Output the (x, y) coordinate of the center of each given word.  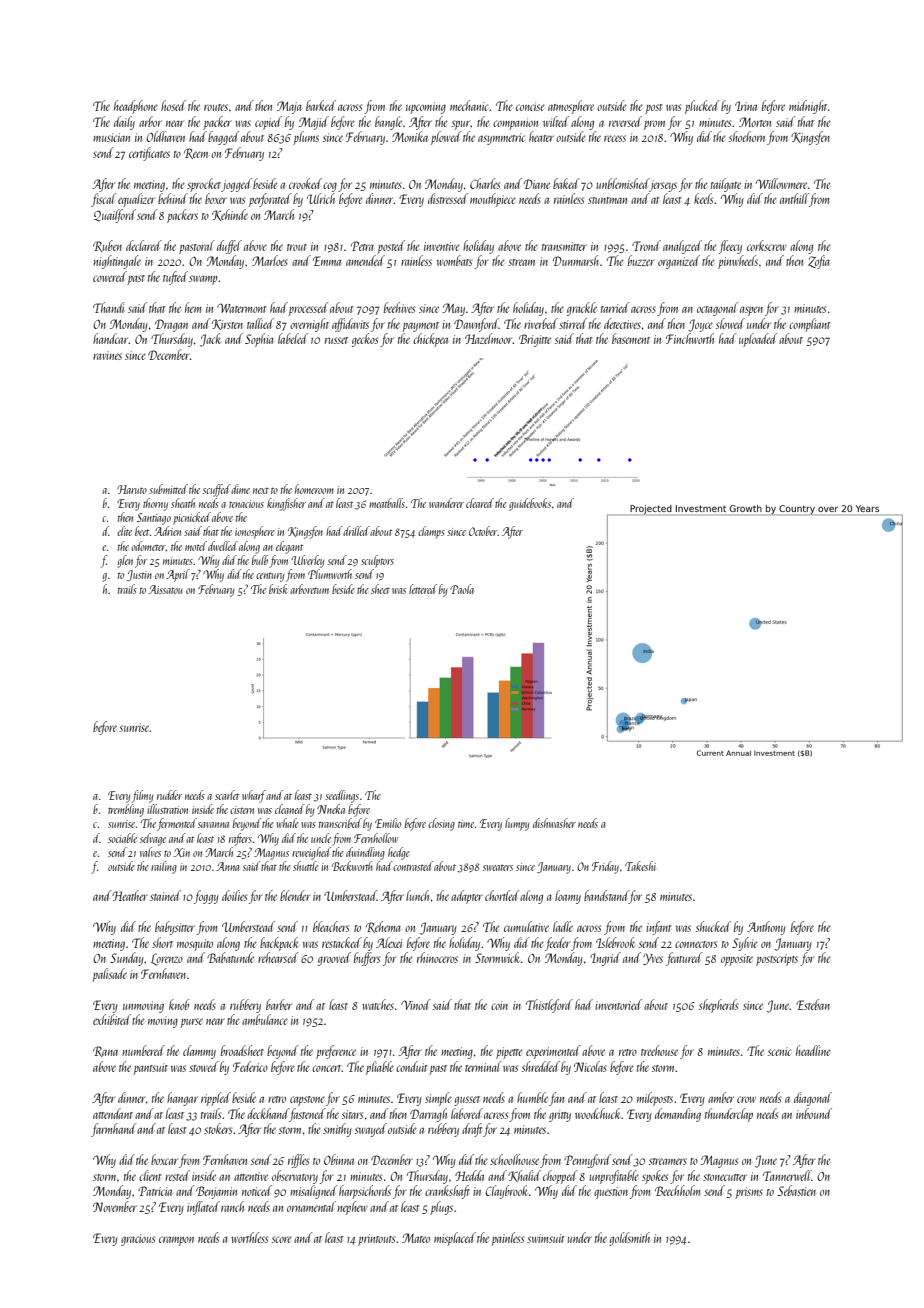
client (150, 1175)
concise (530, 106)
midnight (808, 107)
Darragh (428, 1115)
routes (216, 107)
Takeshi (640, 866)
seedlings (342, 796)
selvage (153, 839)
